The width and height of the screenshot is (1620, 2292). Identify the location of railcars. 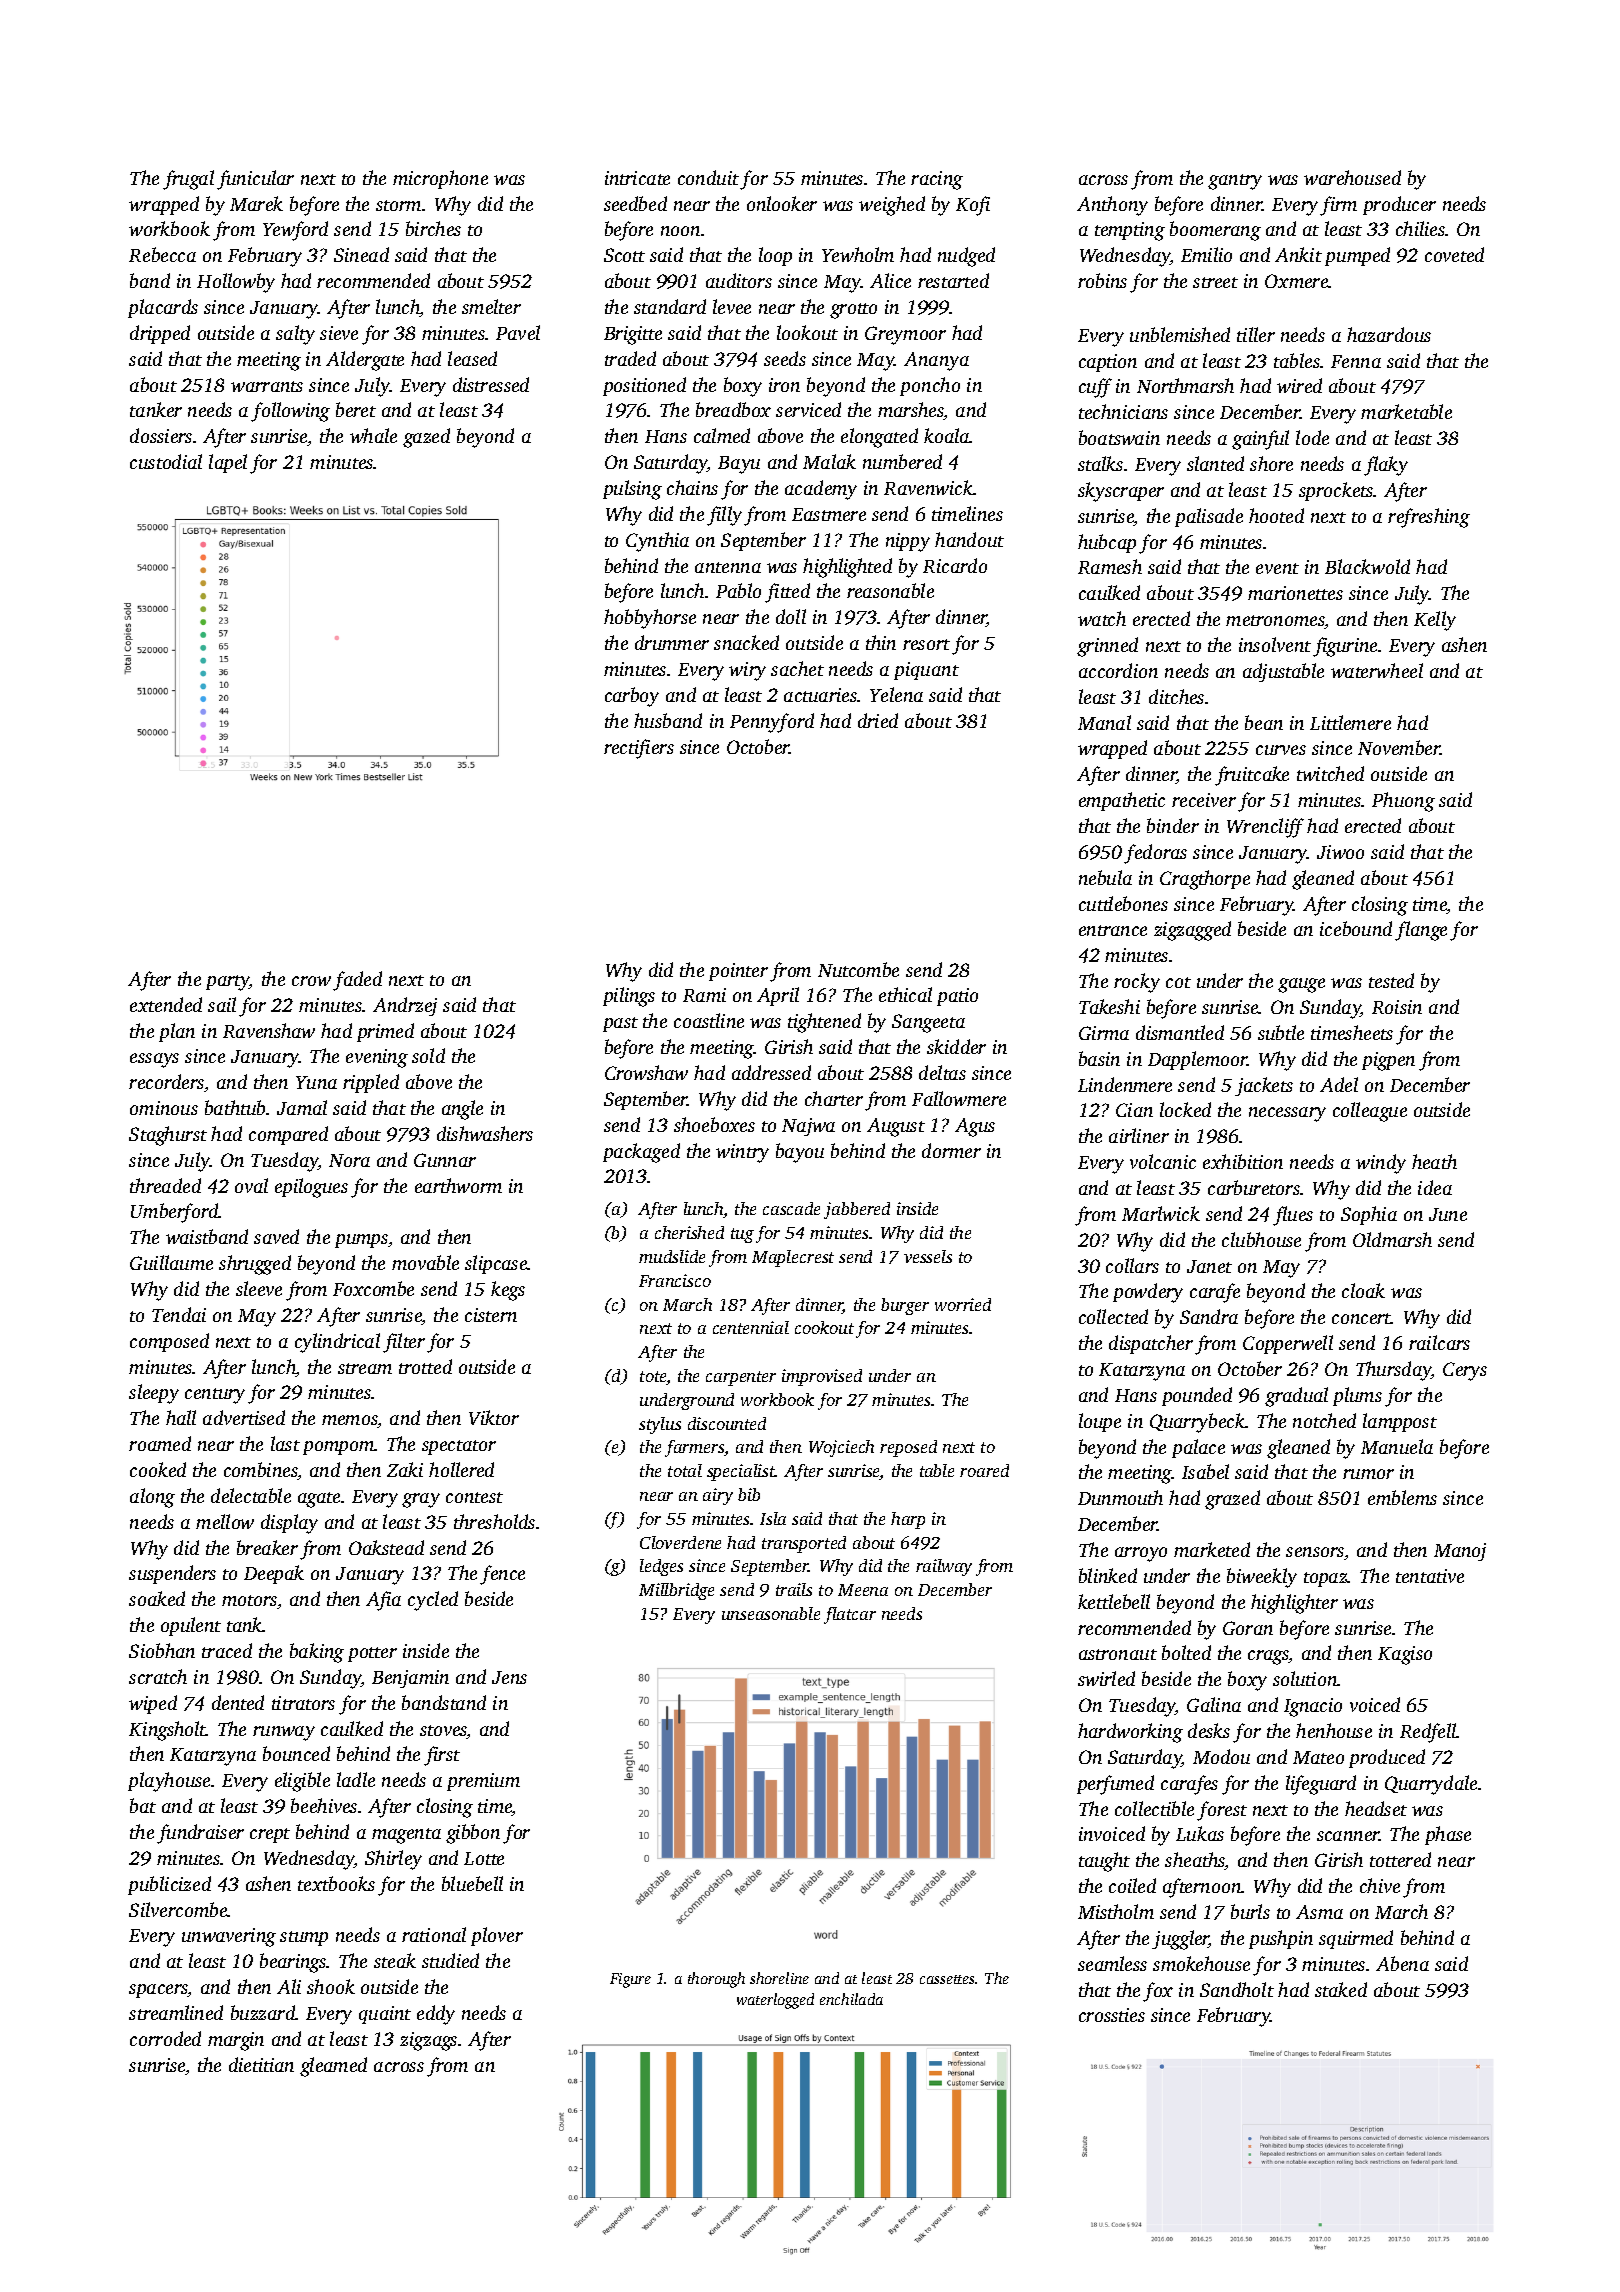
(1439, 1342).
